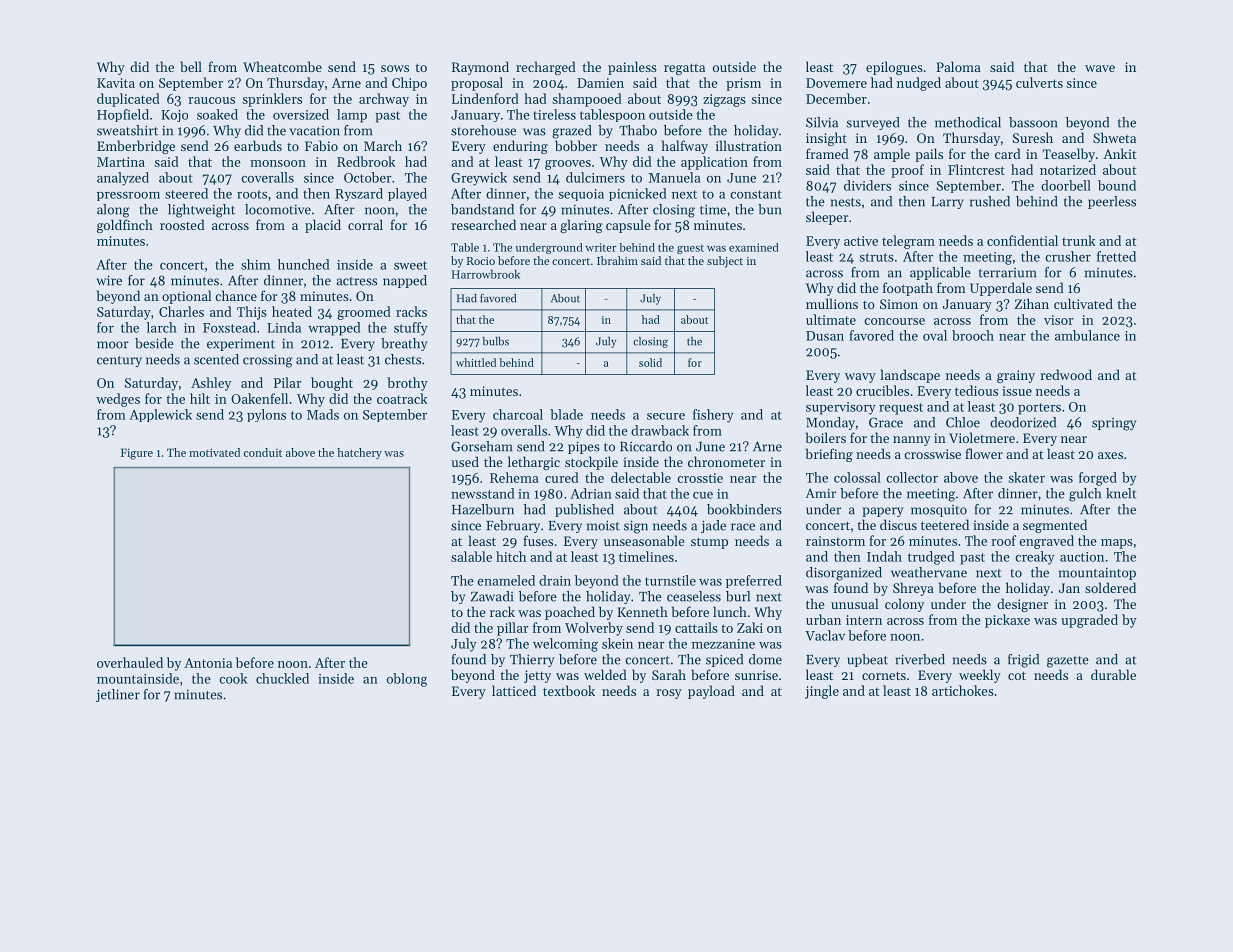 The height and width of the screenshot is (952, 1233). What do you see at coordinates (632, 68) in the screenshot?
I see `painless` at bounding box center [632, 68].
